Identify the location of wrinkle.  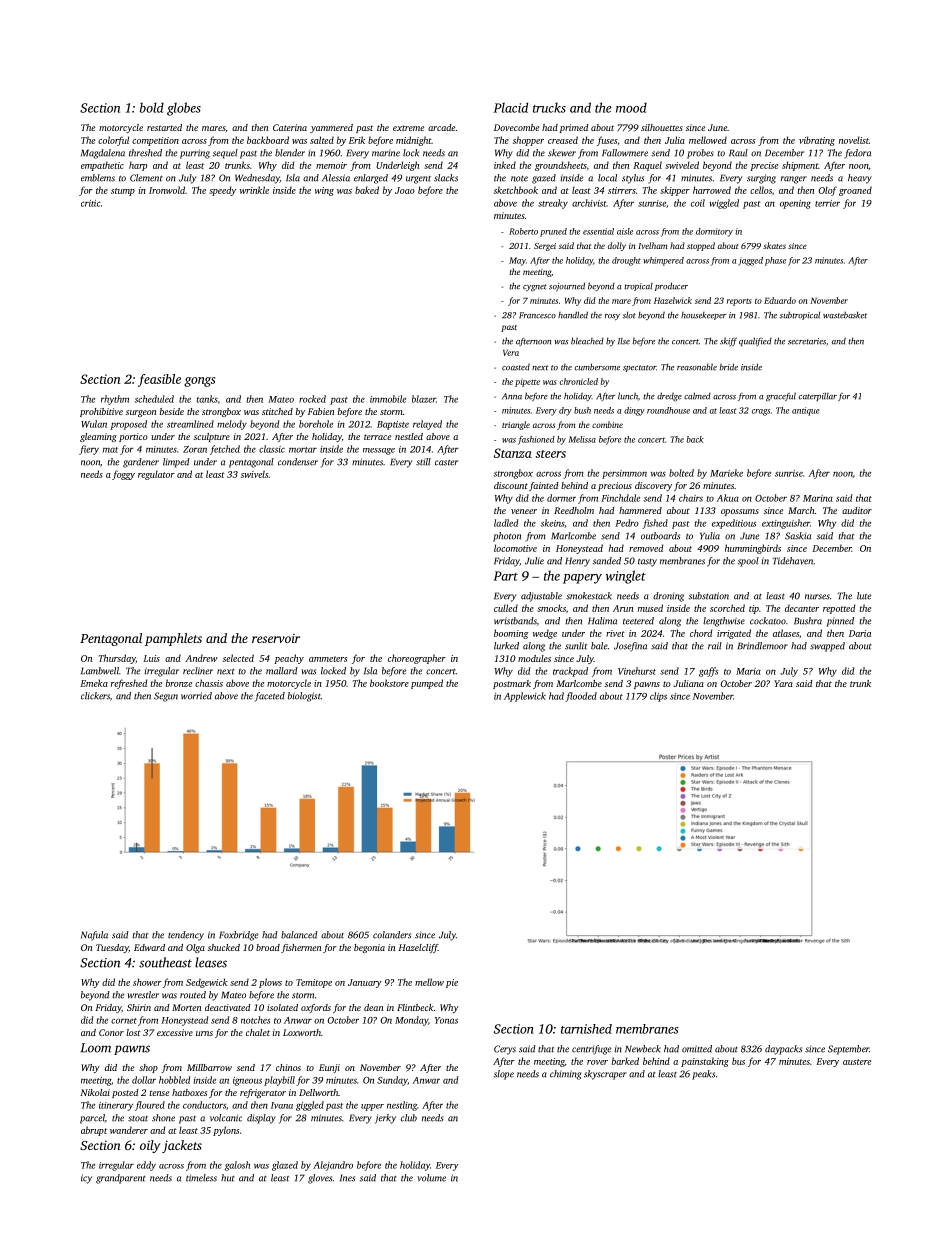
(254, 190).
